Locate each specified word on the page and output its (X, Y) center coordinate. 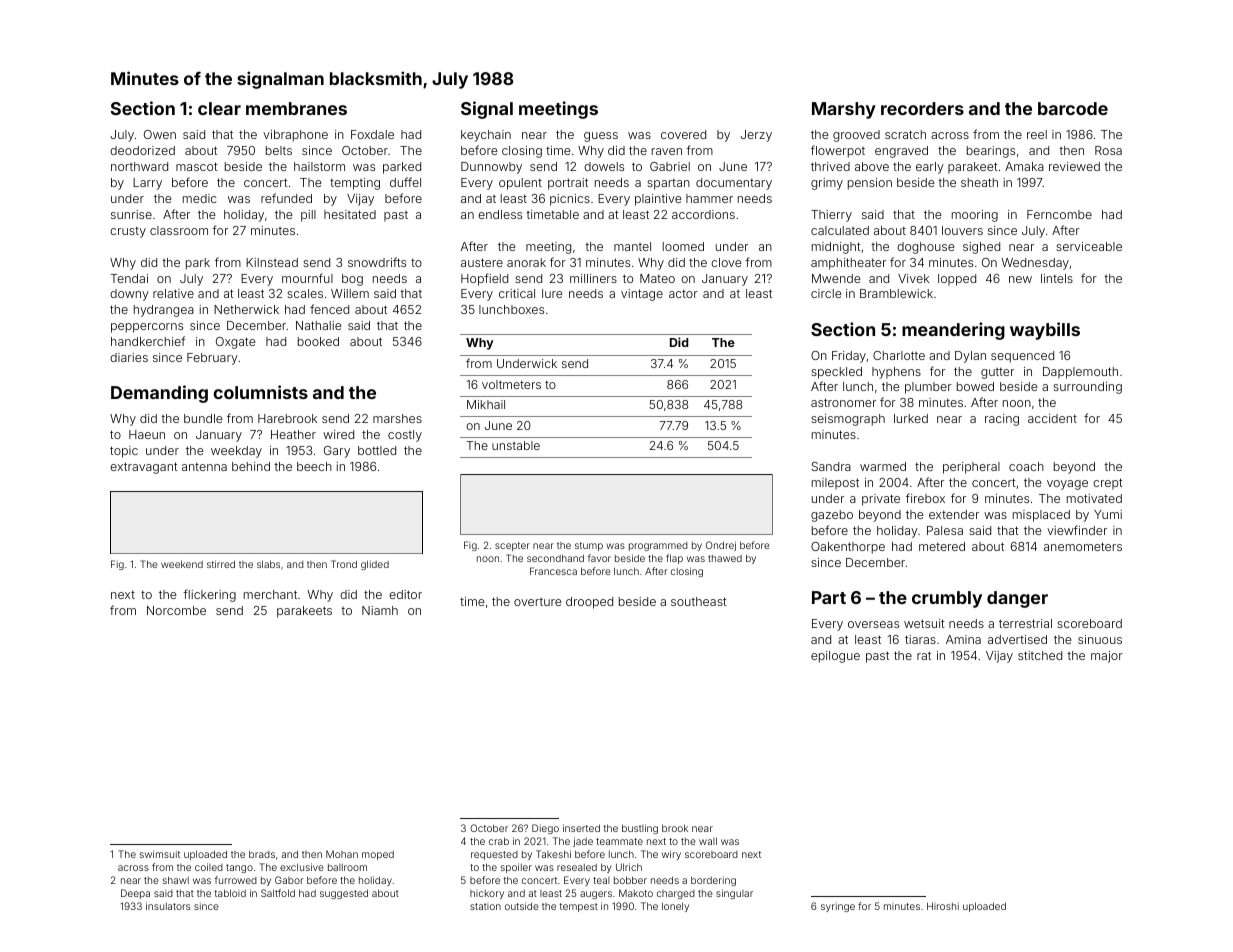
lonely (675, 907)
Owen (160, 134)
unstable (516, 445)
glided (375, 565)
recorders (922, 108)
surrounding (1087, 388)
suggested (344, 894)
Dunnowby (491, 168)
